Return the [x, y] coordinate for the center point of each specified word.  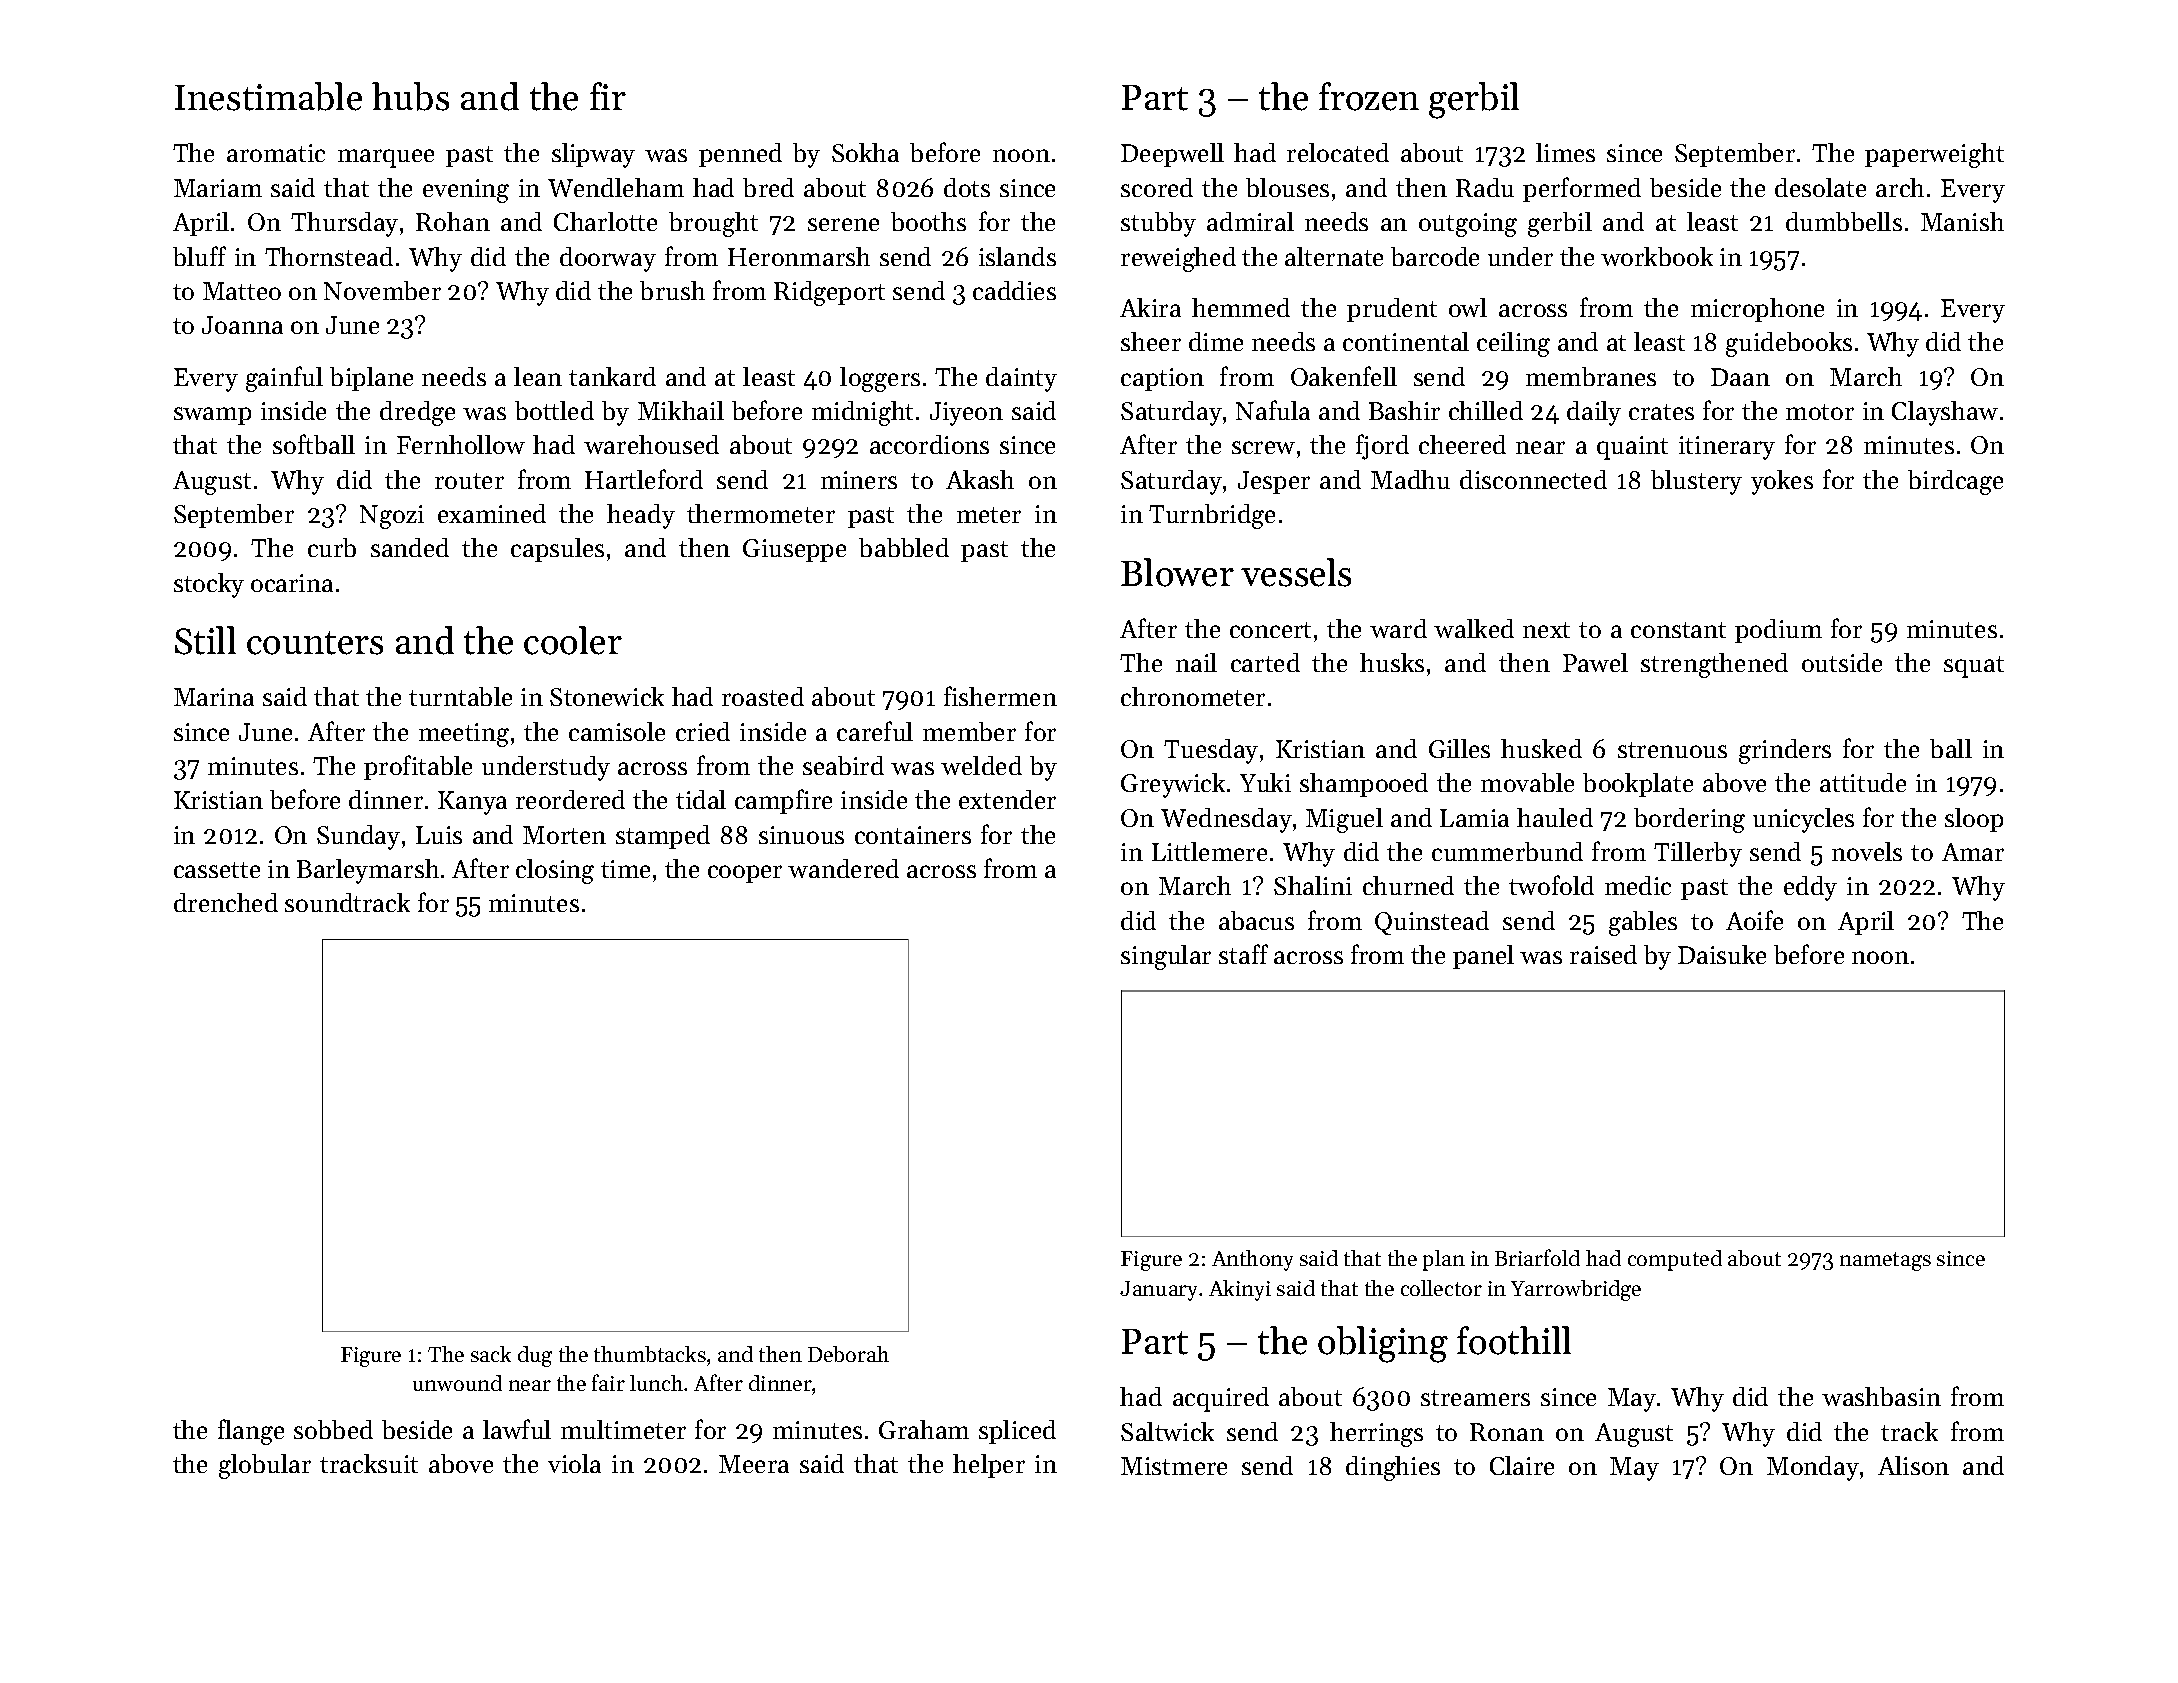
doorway [608, 259]
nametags [1885, 1261]
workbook [1657, 256]
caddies [1014, 290]
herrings [1376, 1434]
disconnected [1533, 479]
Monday [1813, 1468]
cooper [745, 874]
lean [538, 376]
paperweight [1934, 155]
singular [1166, 957]
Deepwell [1172, 155]
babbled [904, 547]
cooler [573, 640]
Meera [754, 1464]
